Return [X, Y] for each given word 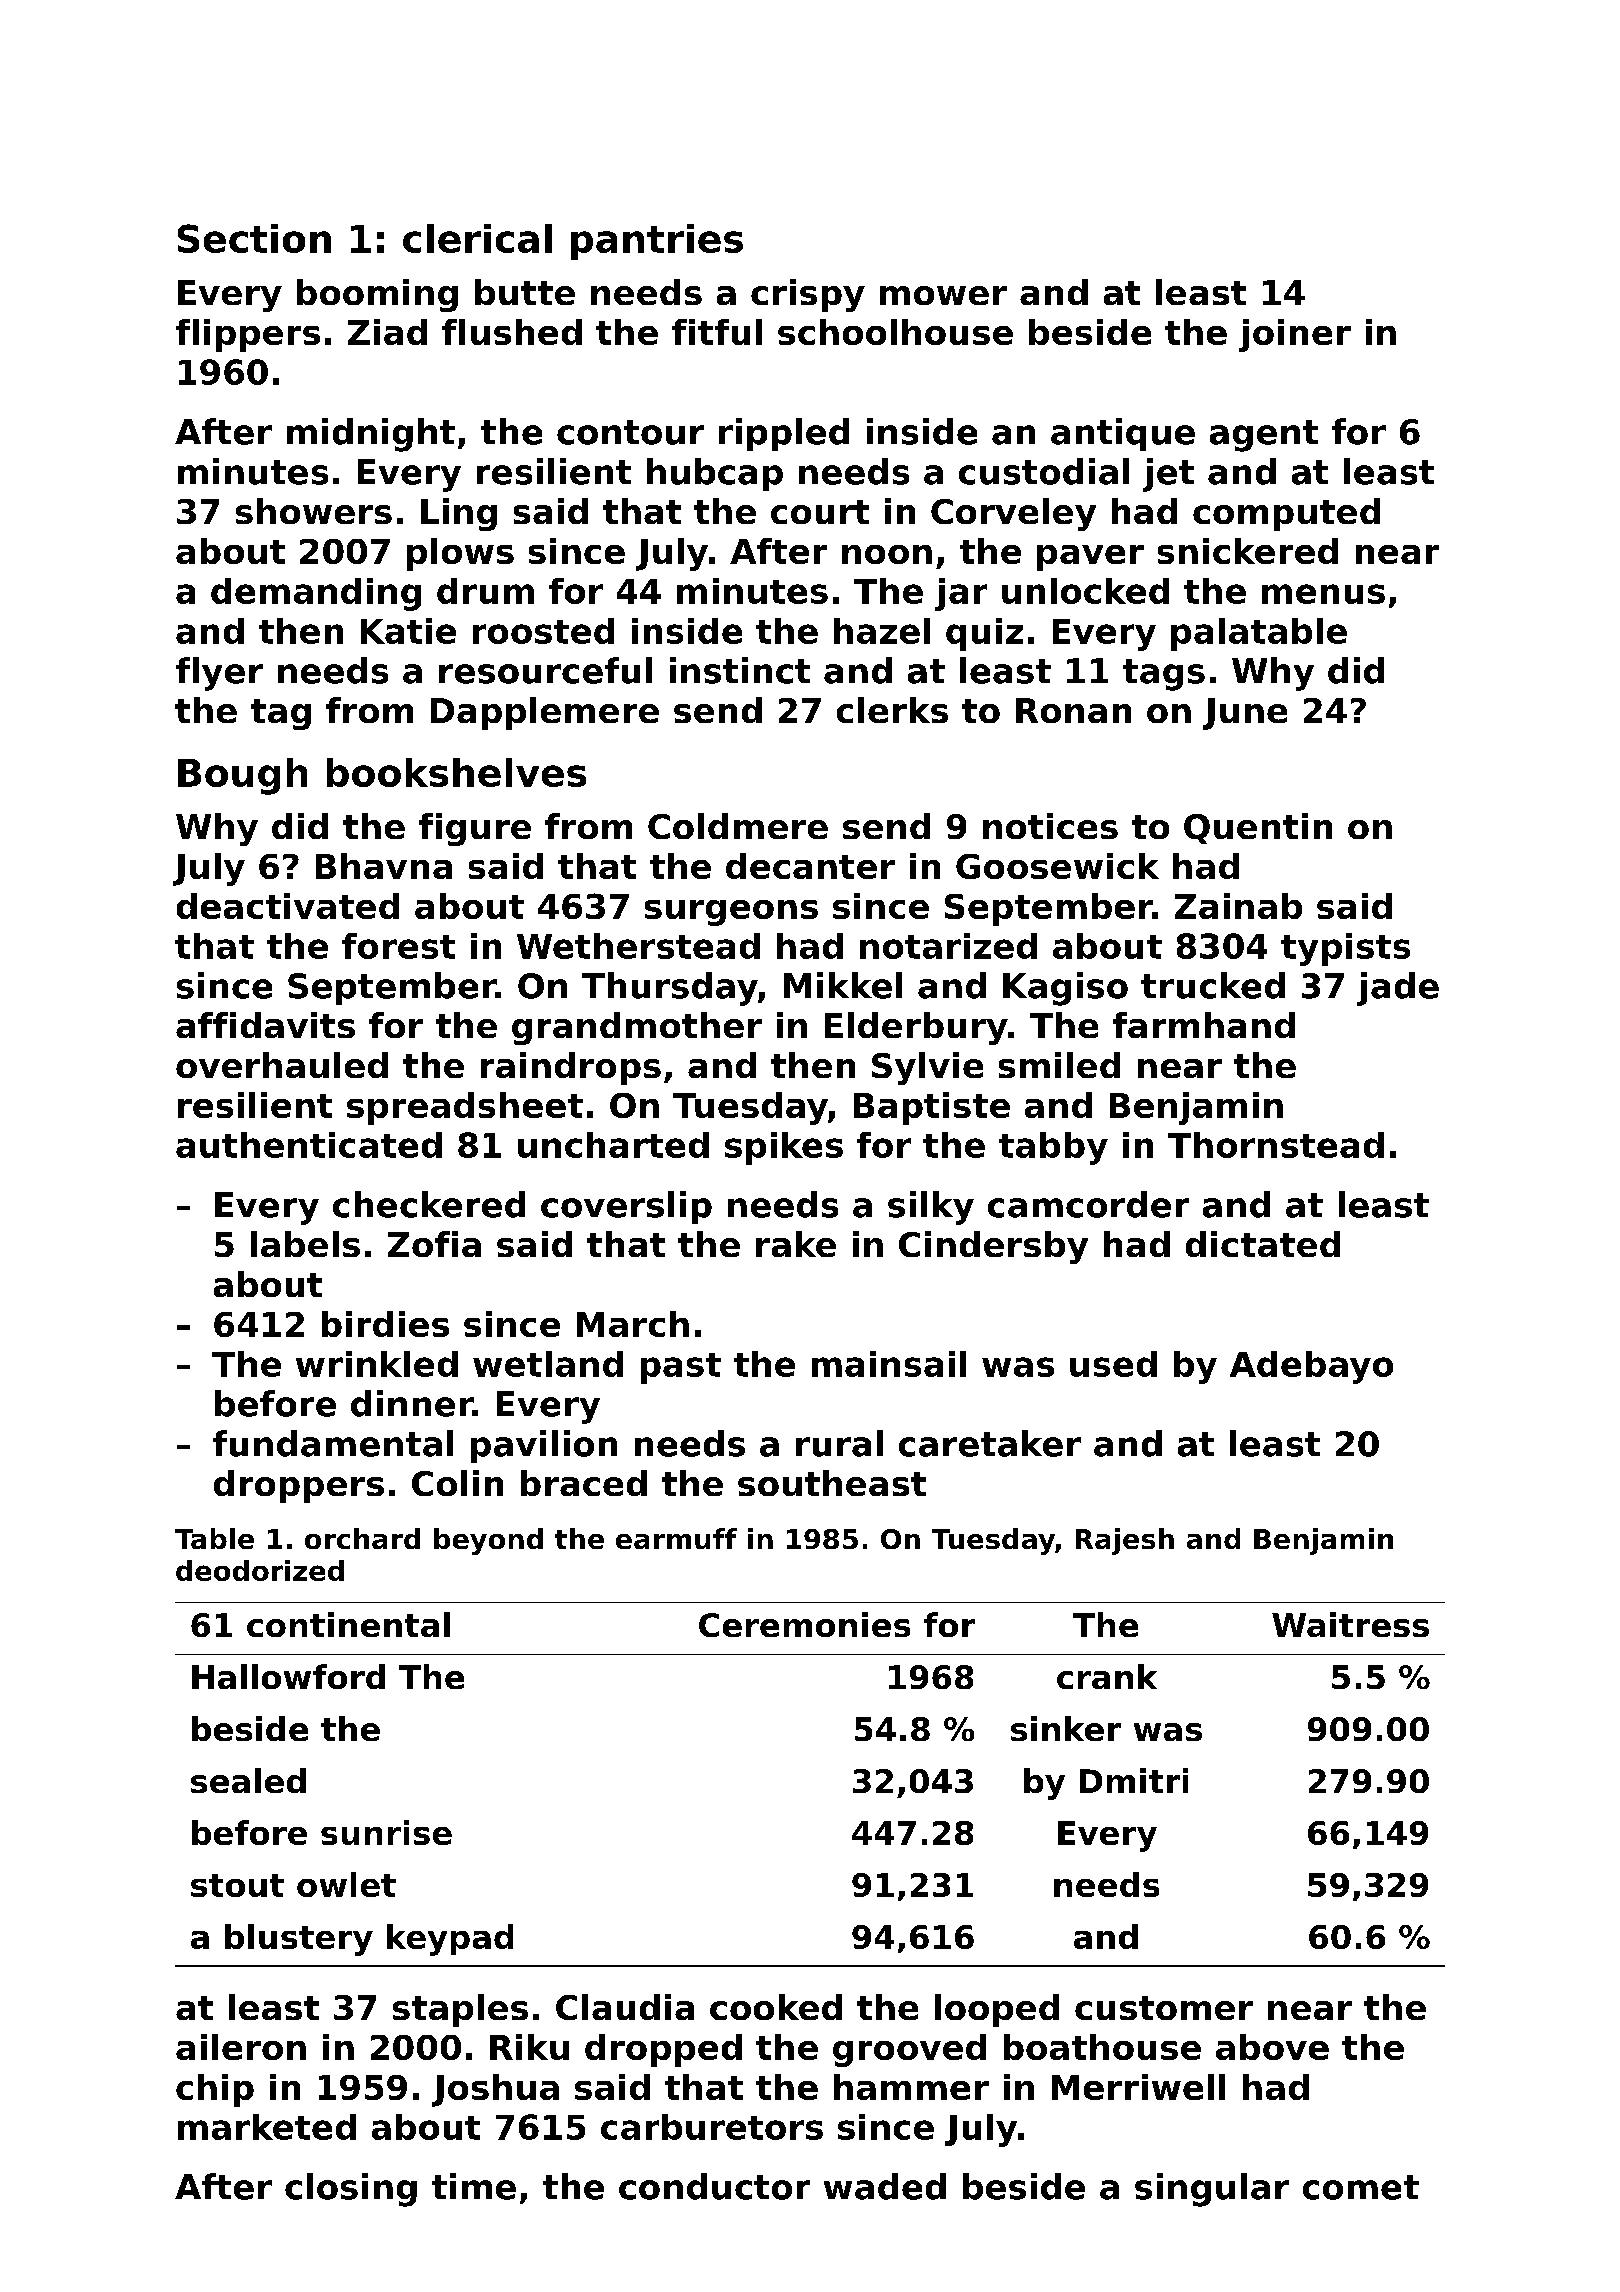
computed [1286, 514]
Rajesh [1125, 1541]
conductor [714, 2186]
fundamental [333, 1443]
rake [796, 1244]
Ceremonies [804, 1624]
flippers [248, 335]
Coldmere [738, 826]
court [820, 512]
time [474, 2186]
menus [1323, 594]
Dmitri [1134, 1780]
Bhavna [384, 866]
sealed [248, 1780]
